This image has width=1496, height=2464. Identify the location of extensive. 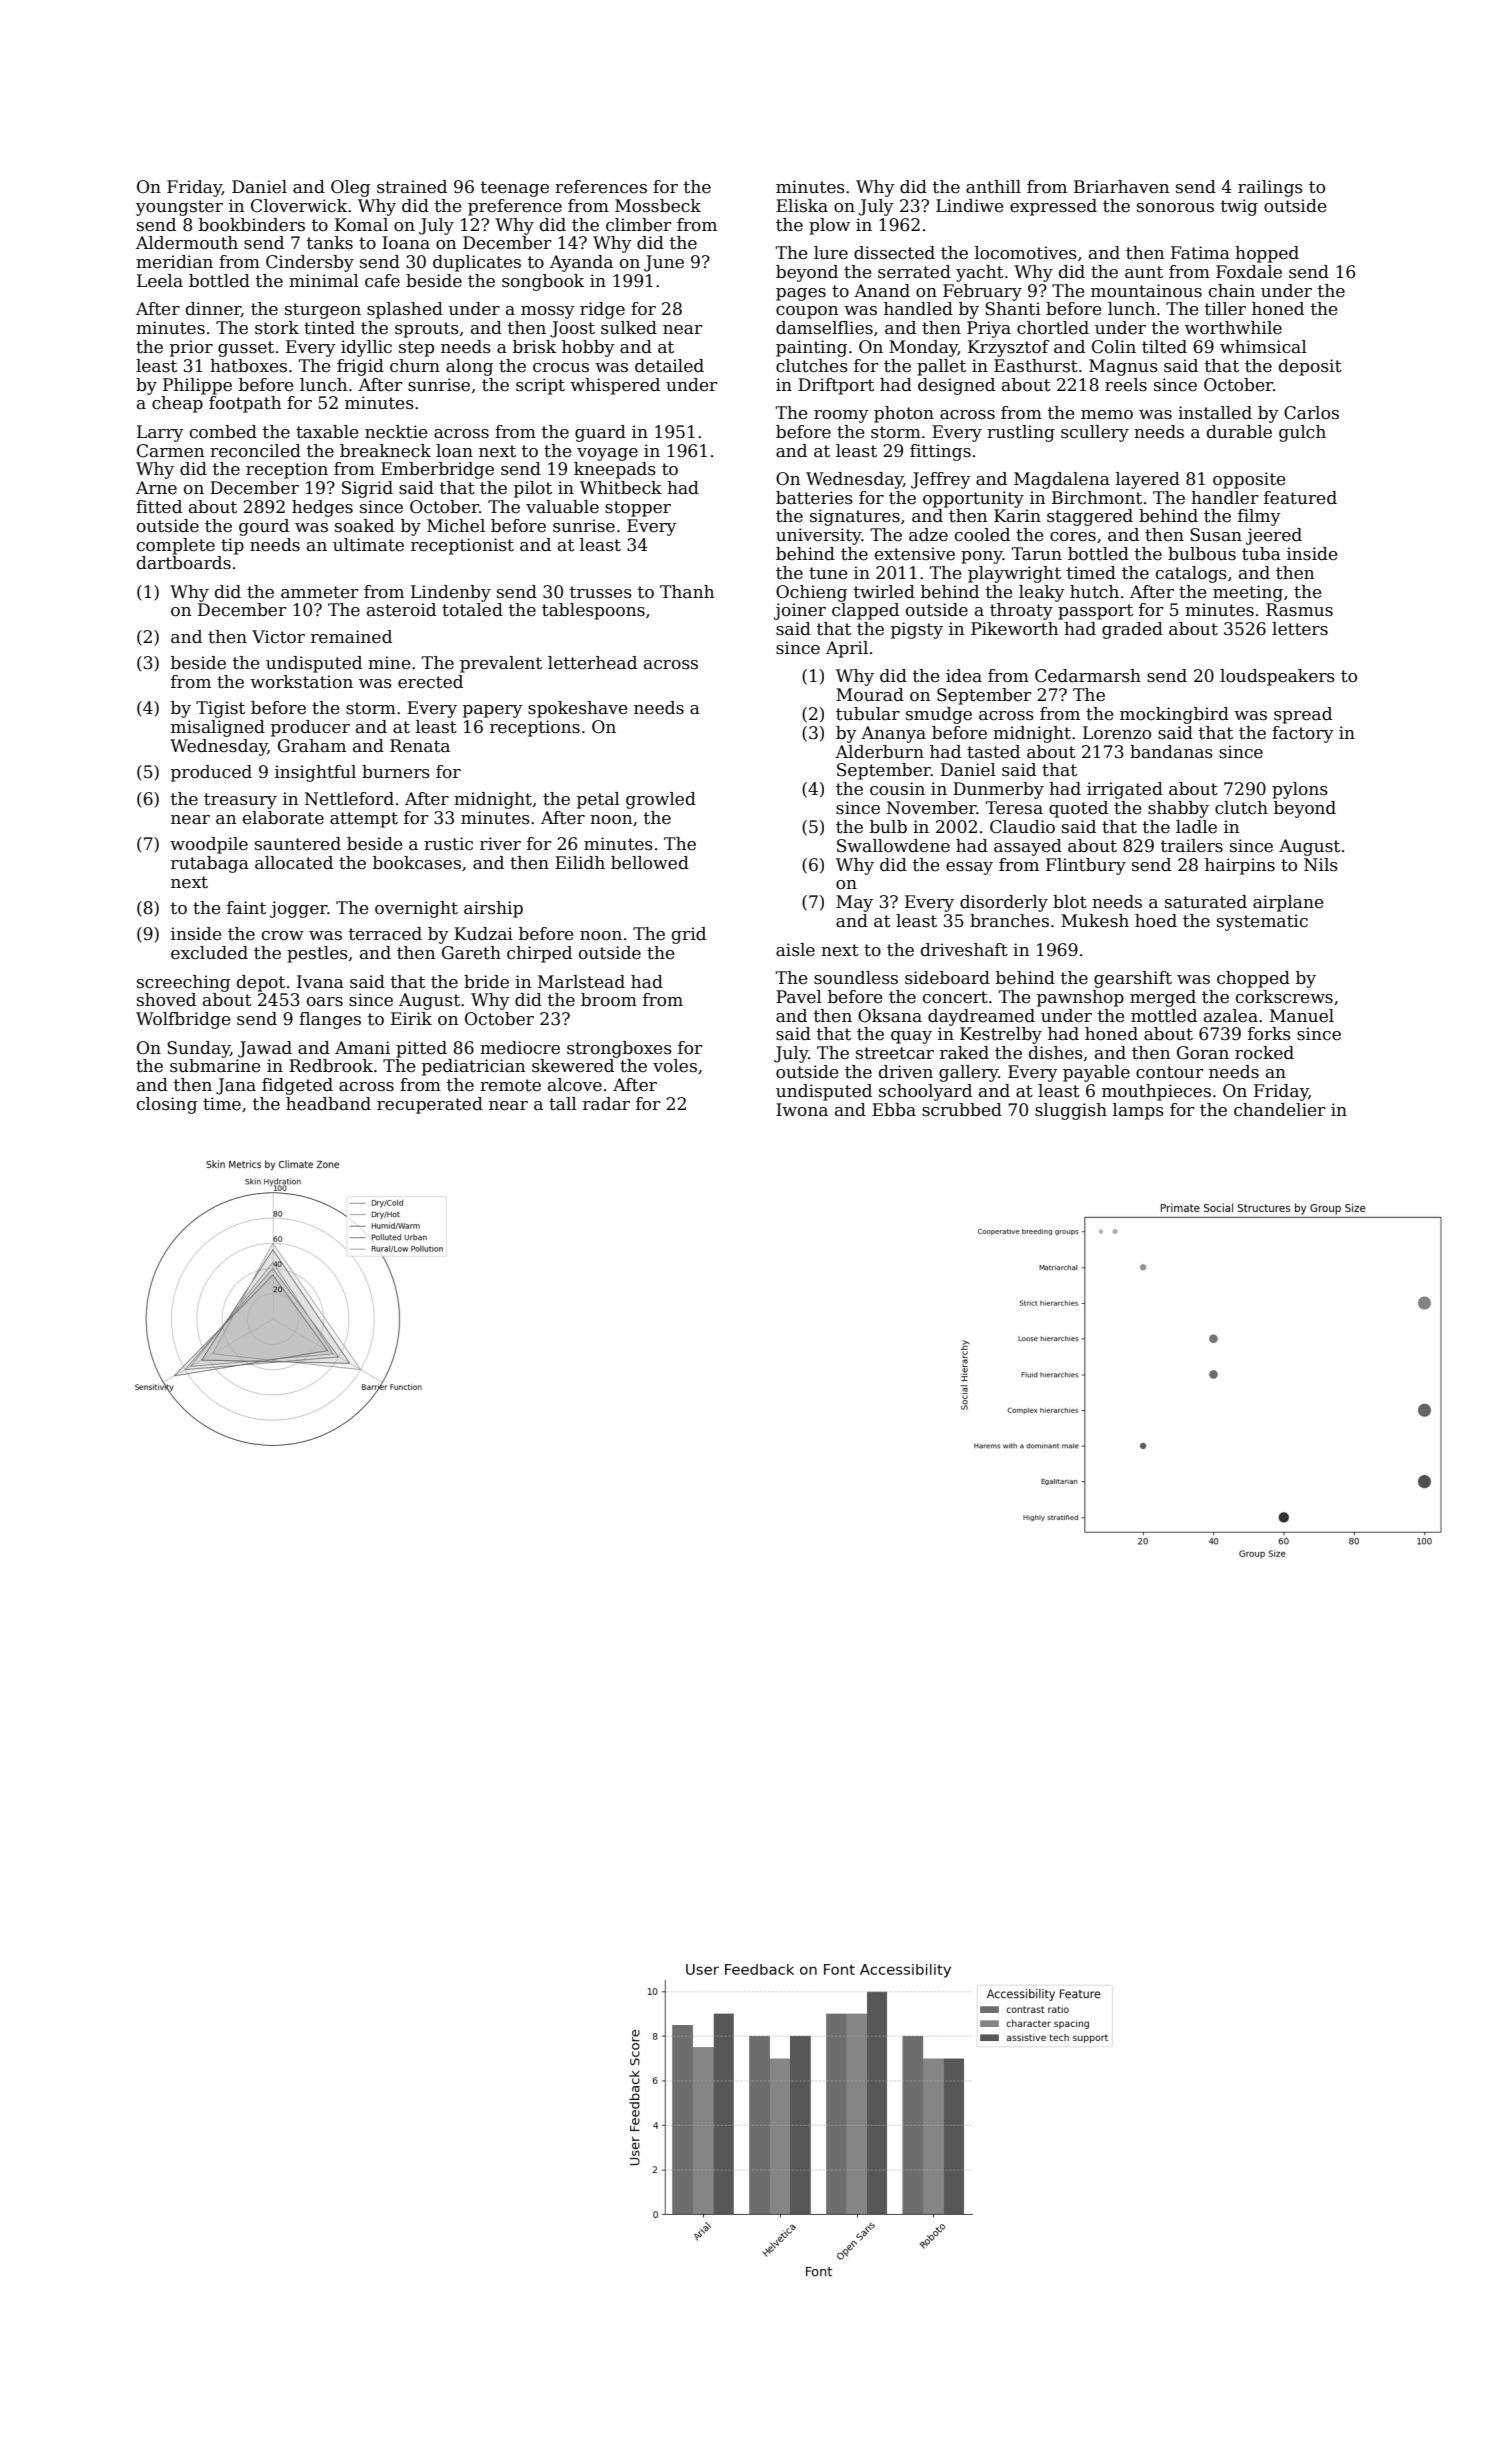
(915, 554).
